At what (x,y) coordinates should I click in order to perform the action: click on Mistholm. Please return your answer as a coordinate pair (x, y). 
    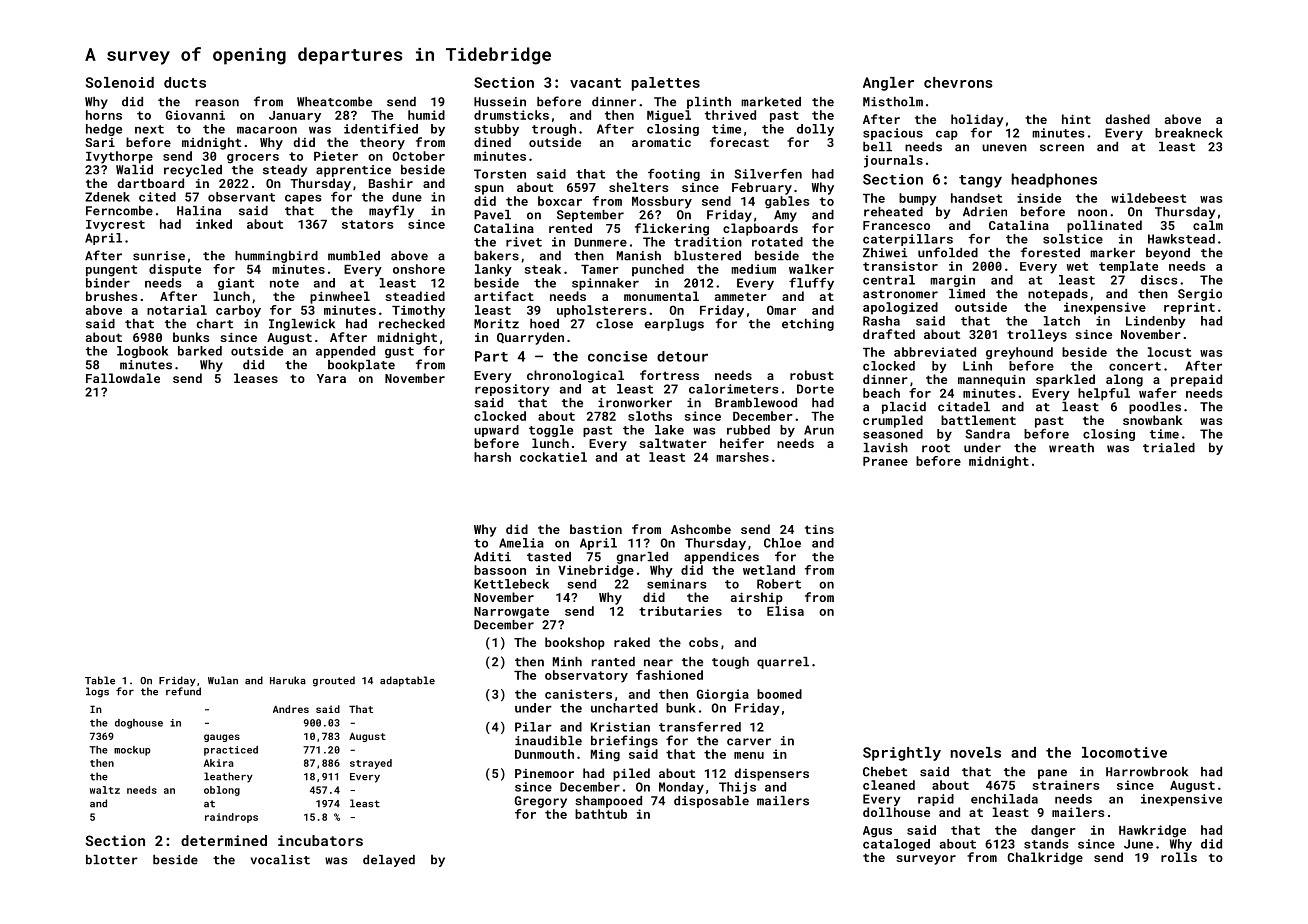
    Looking at the image, I should click on (893, 102).
